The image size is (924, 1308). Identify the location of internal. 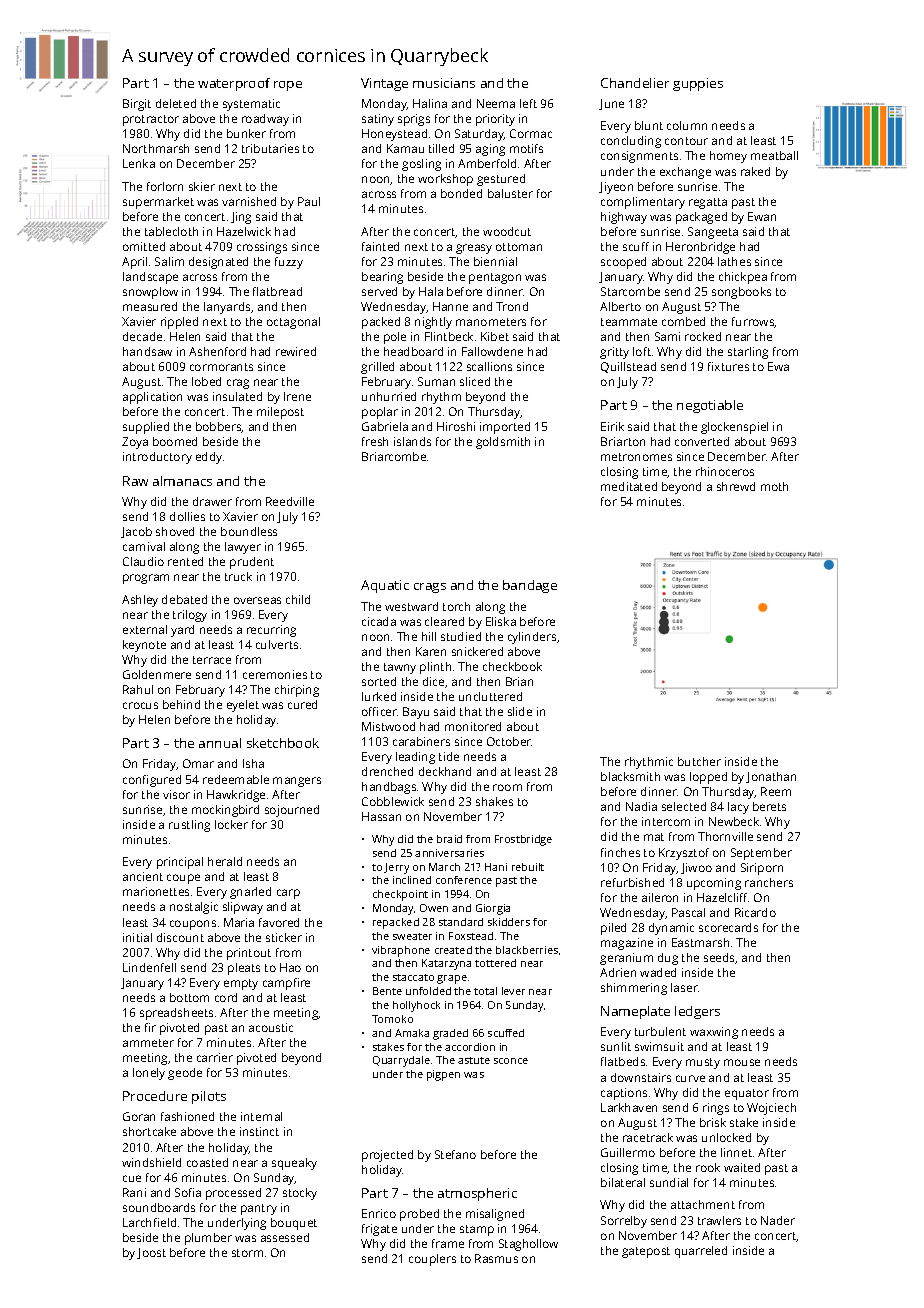
(261, 1116).
